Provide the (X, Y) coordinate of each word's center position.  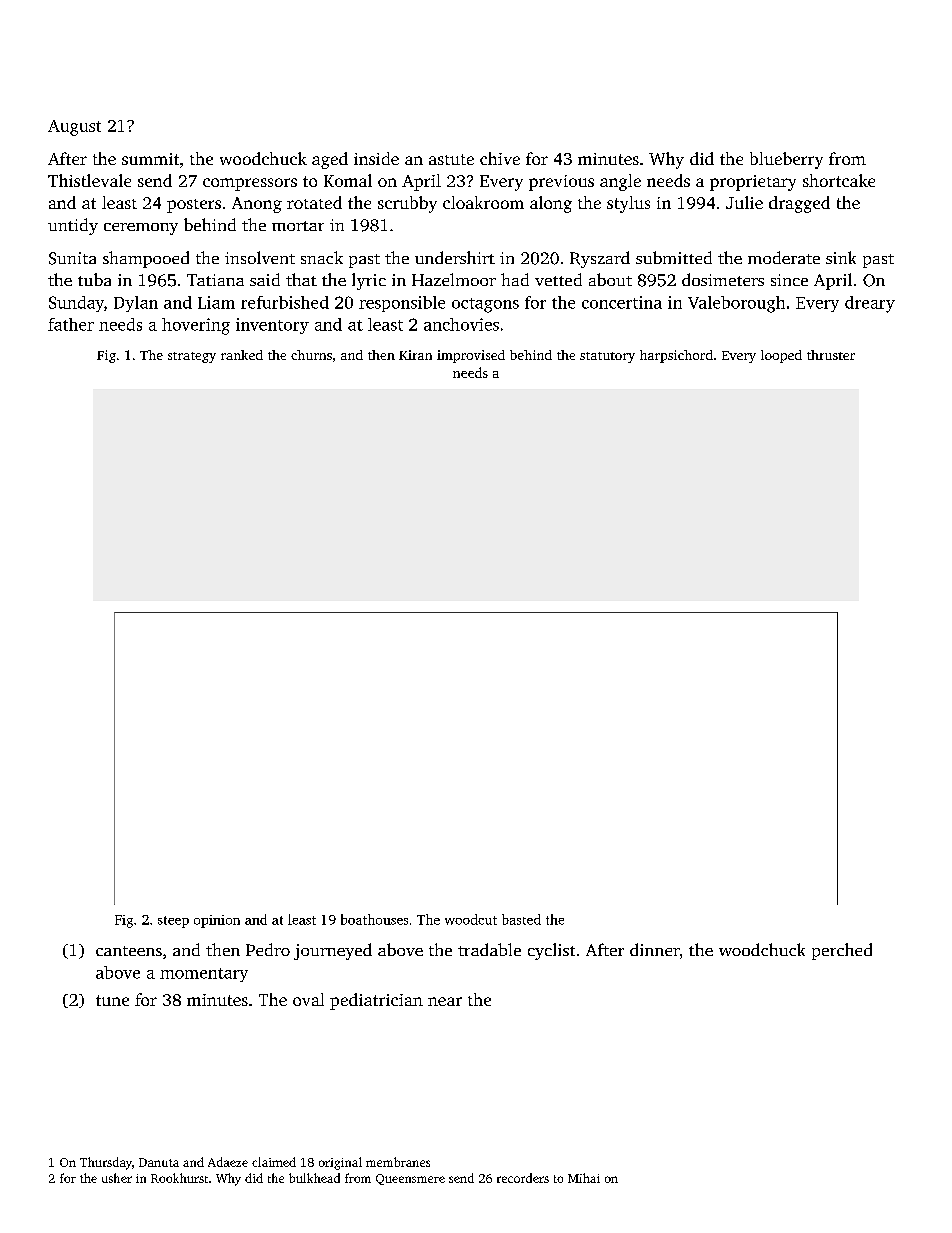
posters (194, 206)
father (71, 324)
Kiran (415, 355)
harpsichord (676, 356)
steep (173, 922)
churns (311, 355)
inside (376, 158)
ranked (242, 355)
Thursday (106, 1163)
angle (620, 182)
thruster (831, 355)
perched (842, 951)
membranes (398, 1162)
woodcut (471, 919)
